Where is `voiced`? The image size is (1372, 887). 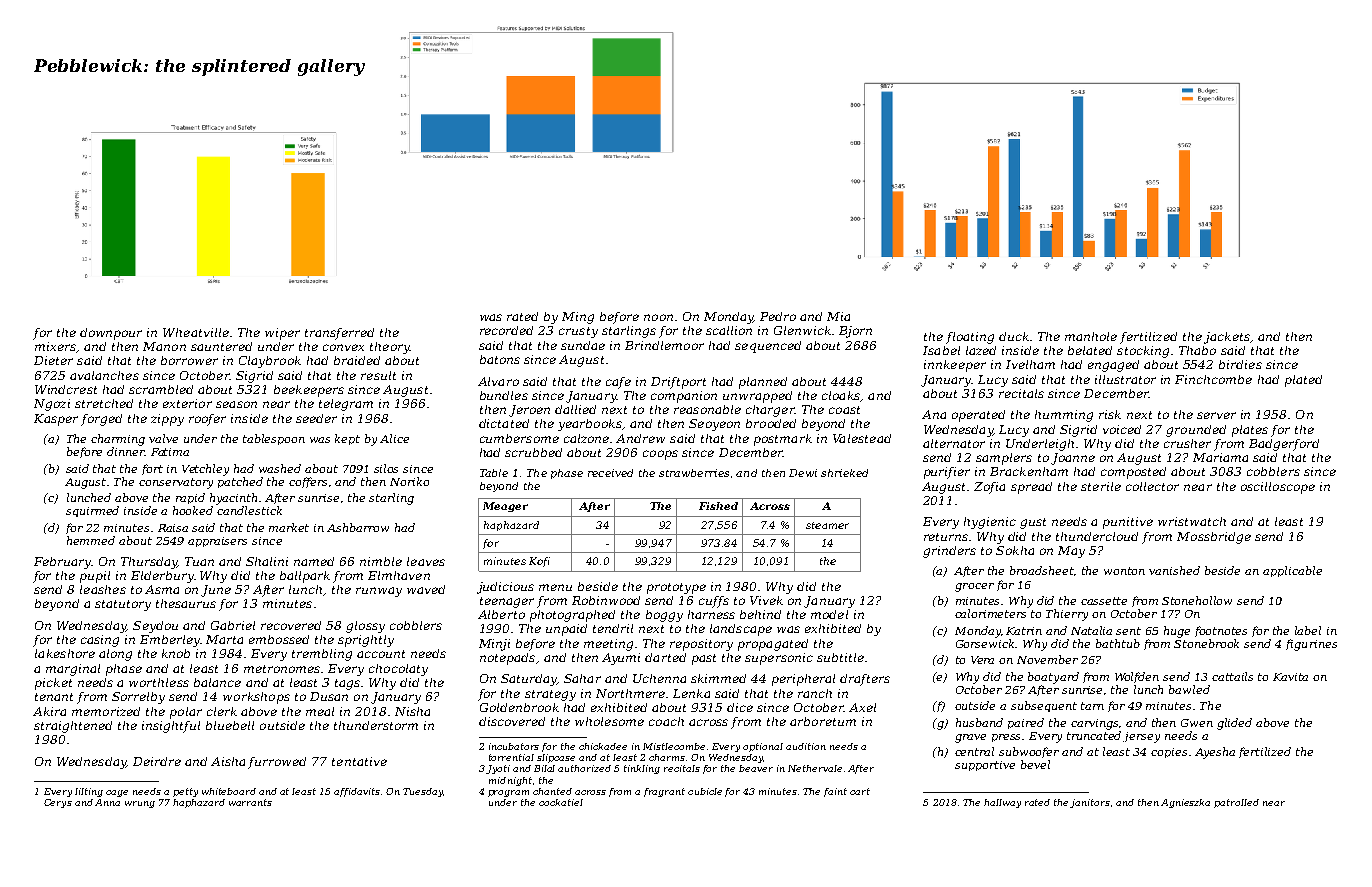
voiced is located at coordinates (1122, 429).
